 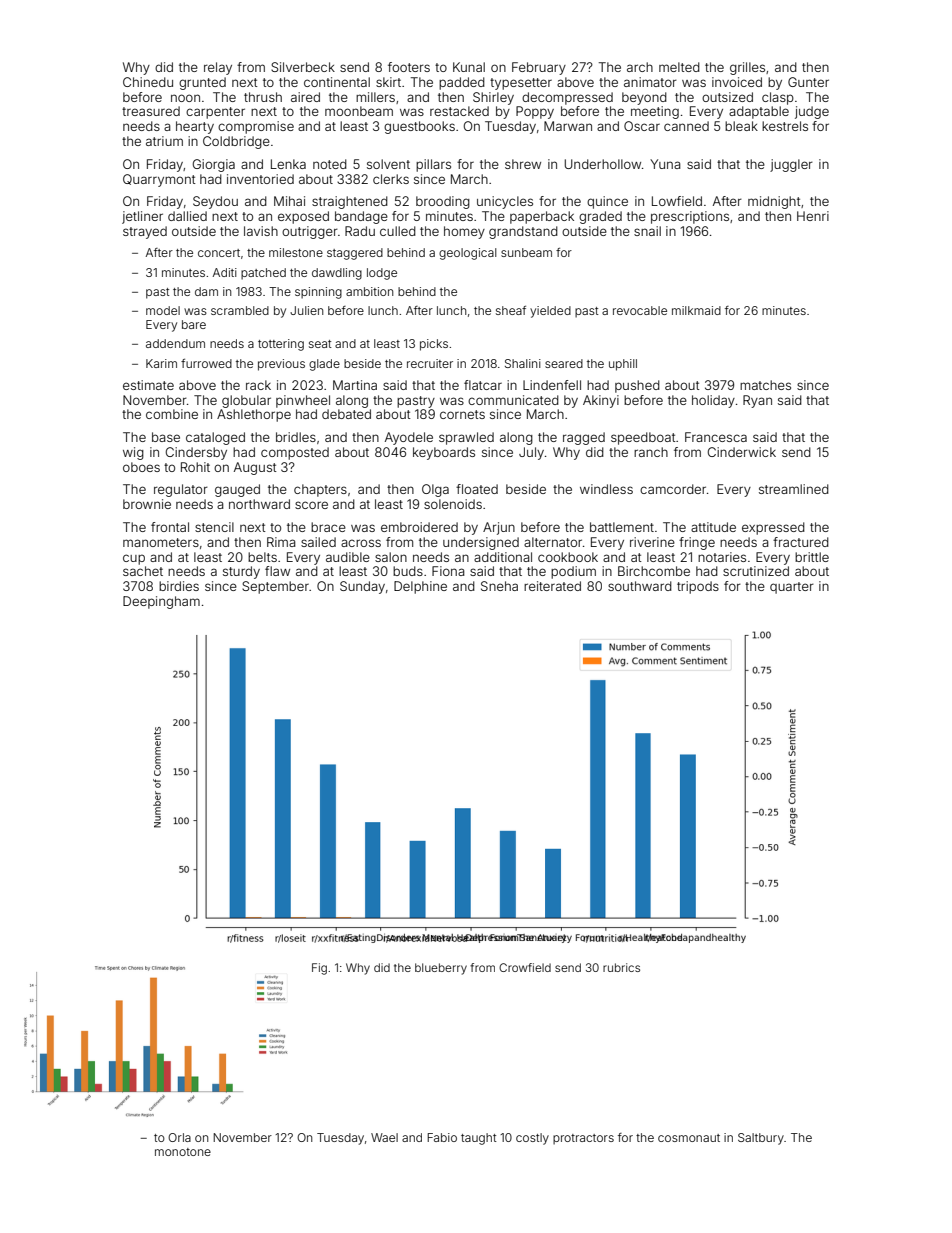 I want to click on noon, so click(x=185, y=98).
